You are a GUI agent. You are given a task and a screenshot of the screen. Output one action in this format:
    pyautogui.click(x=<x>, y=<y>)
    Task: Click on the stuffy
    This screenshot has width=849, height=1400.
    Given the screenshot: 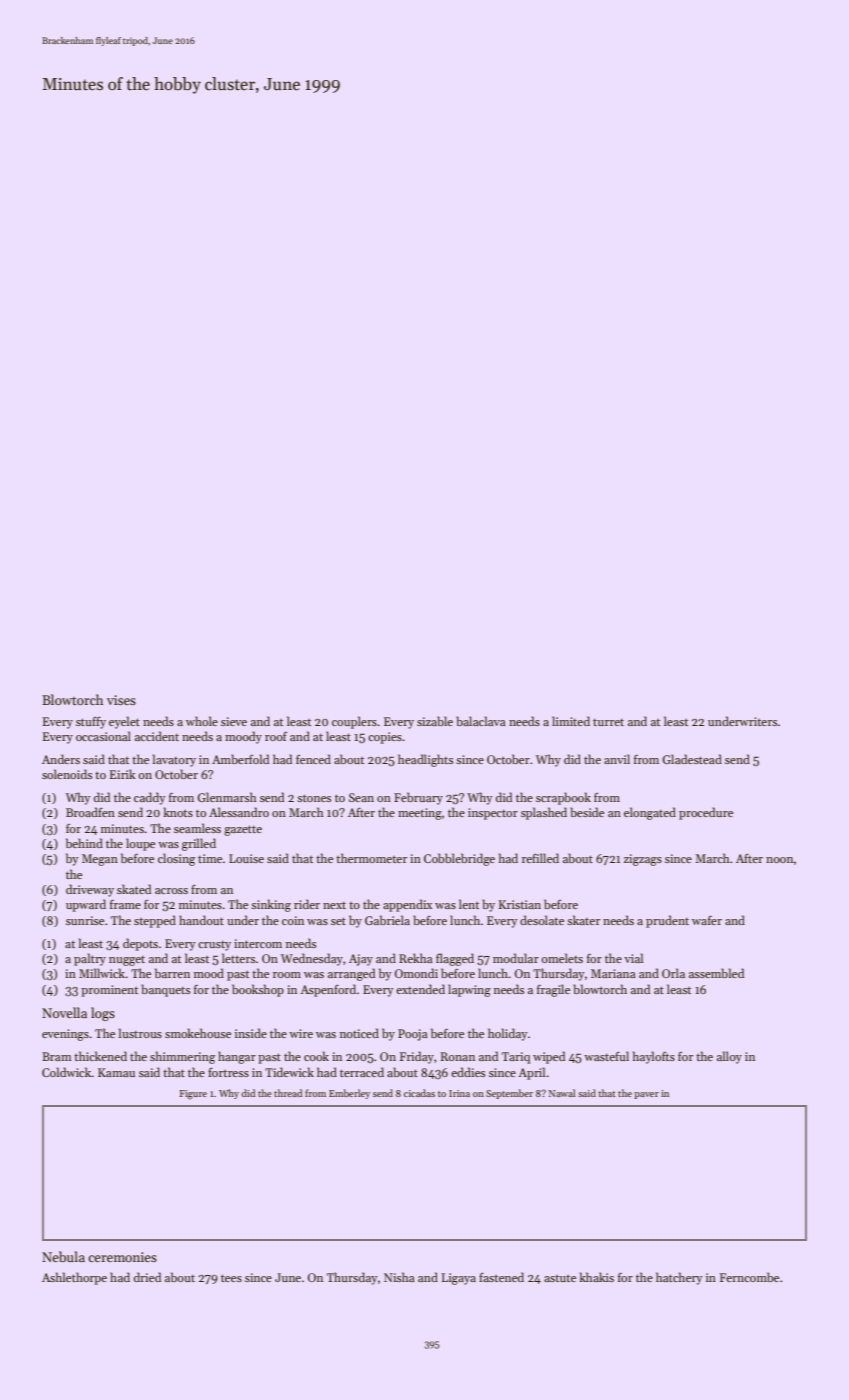 What is the action you would take?
    pyautogui.click(x=91, y=722)
